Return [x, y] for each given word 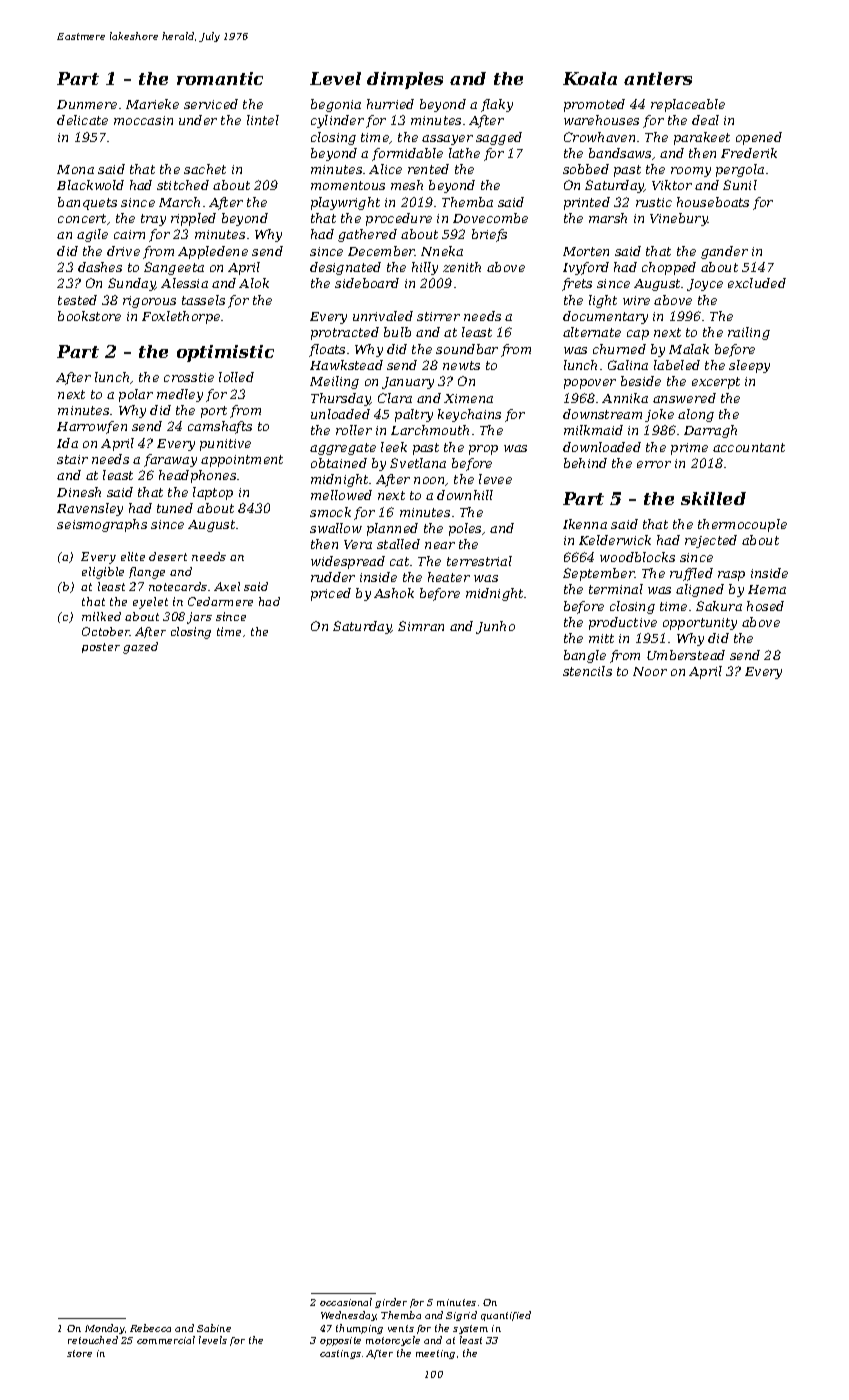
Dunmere [87, 104]
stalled [398, 544]
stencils [587, 671]
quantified [506, 1316]
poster [101, 648]
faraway [170, 460]
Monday [105, 1329]
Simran [421, 626]
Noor [650, 671]
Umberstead [686, 655]
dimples [405, 80]
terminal [616, 589]
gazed [140, 648]
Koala [590, 78]
